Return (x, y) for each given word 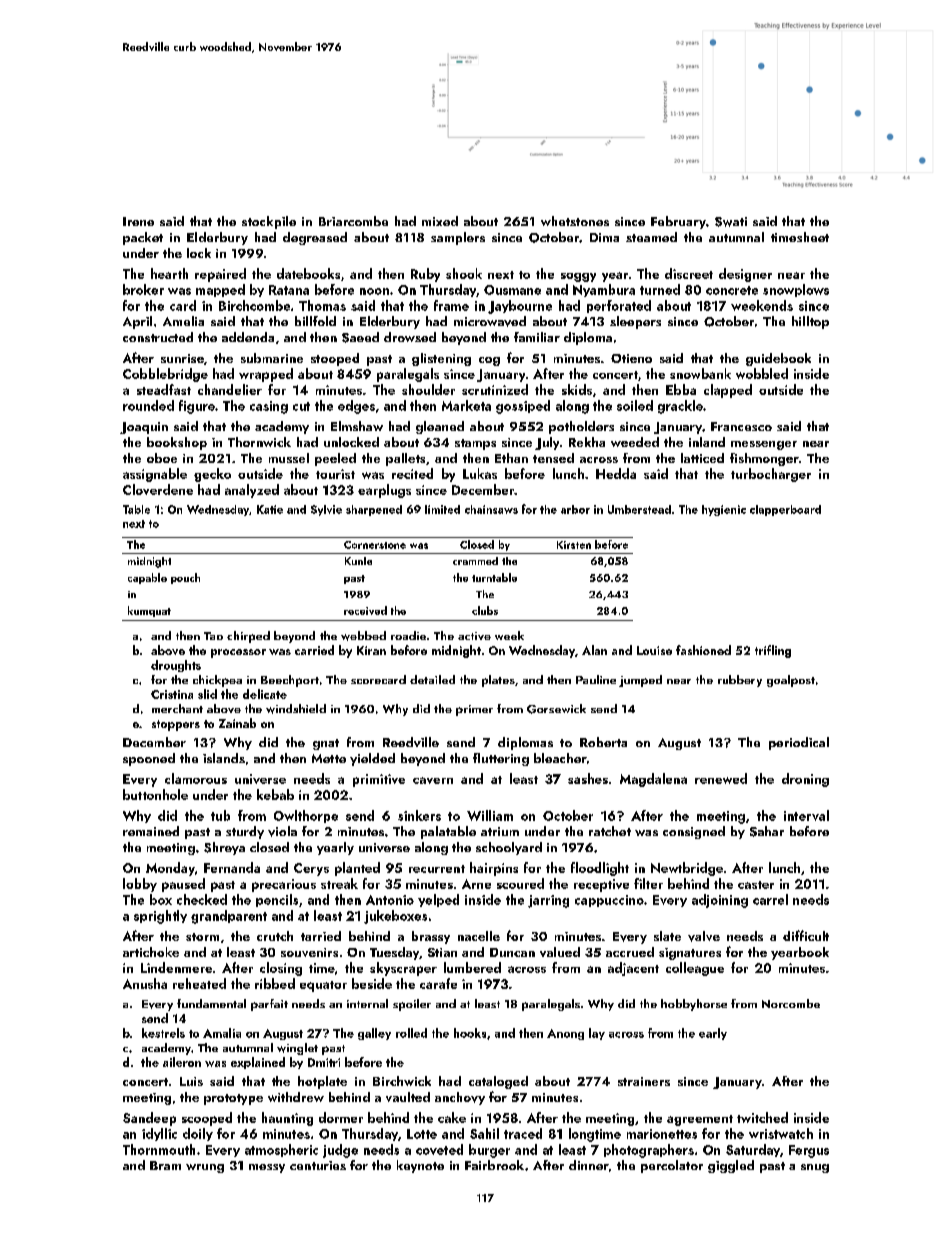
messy (267, 1168)
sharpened (374, 510)
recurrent (437, 869)
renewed (721, 778)
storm (202, 937)
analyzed (252, 491)
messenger (764, 445)
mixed (440, 221)
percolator (672, 1166)
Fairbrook (494, 1165)
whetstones (575, 221)
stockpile (269, 222)
